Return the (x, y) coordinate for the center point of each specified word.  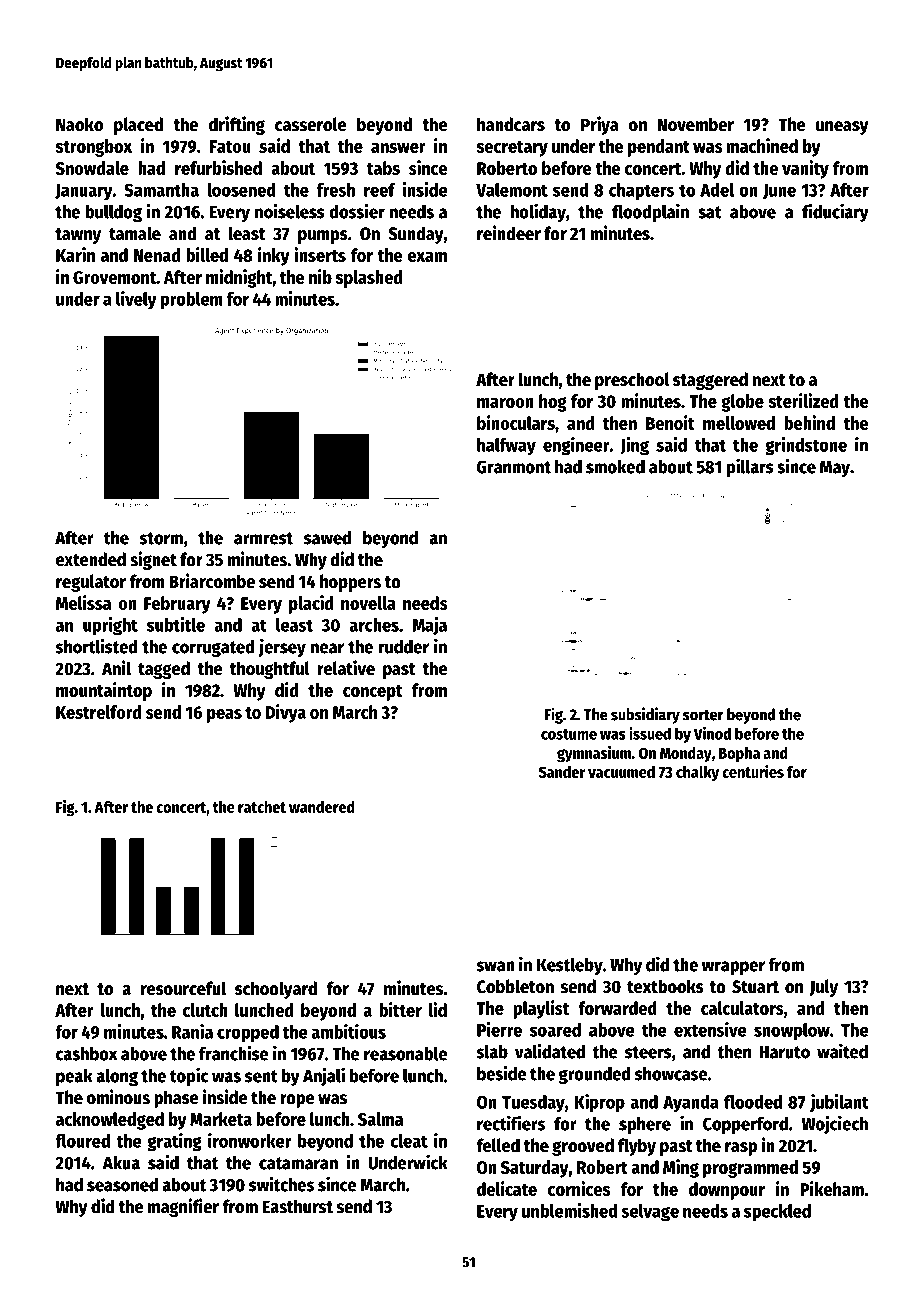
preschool (632, 381)
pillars (750, 467)
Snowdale (92, 168)
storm (161, 538)
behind (809, 422)
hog (553, 403)
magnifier (183, 1207)
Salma (380, 1119)
